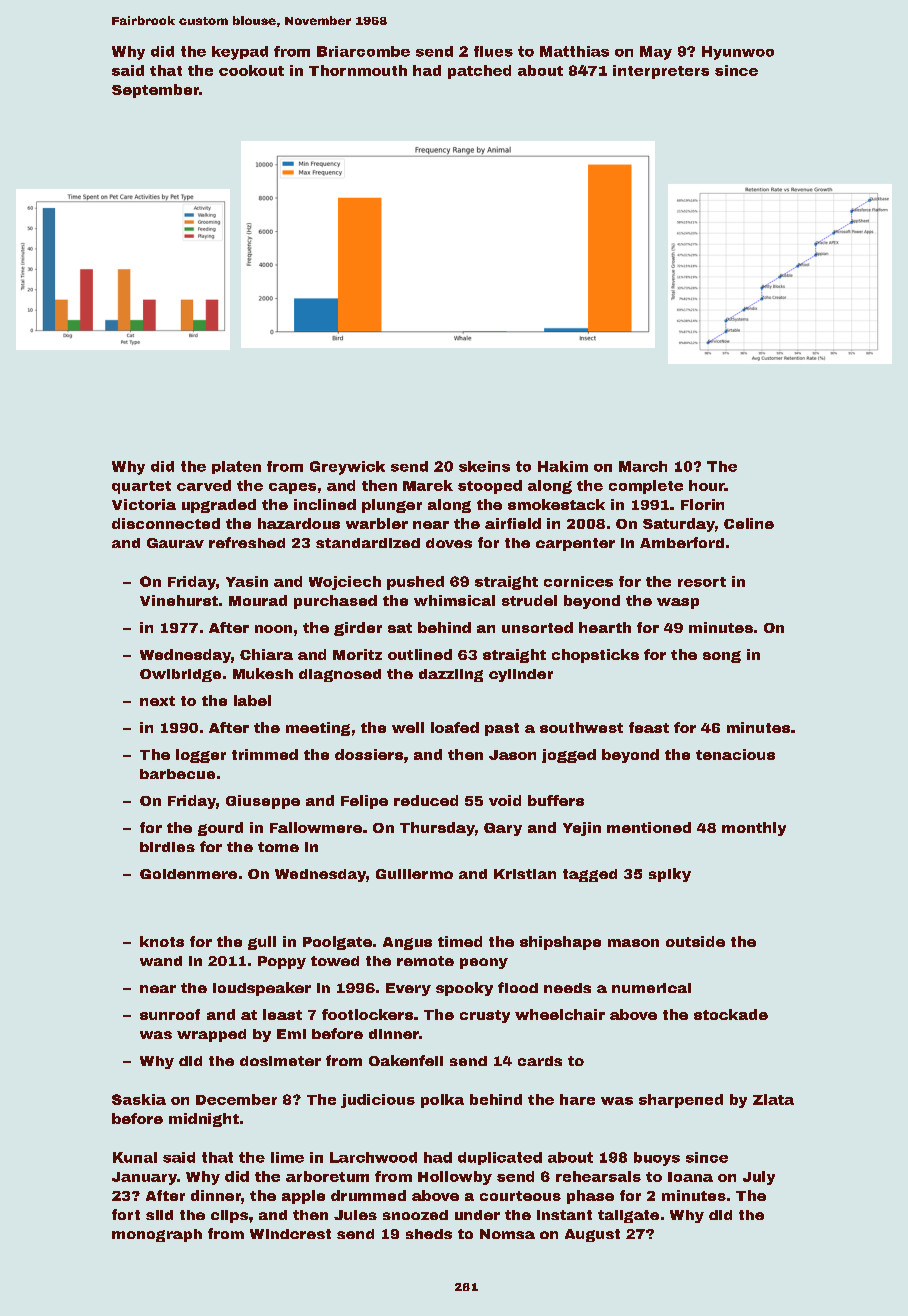 The height and width of the document is (1316, 908). Describe the element at coordinates (358, 70) in the document. I see `Thornmouth` at that location.
